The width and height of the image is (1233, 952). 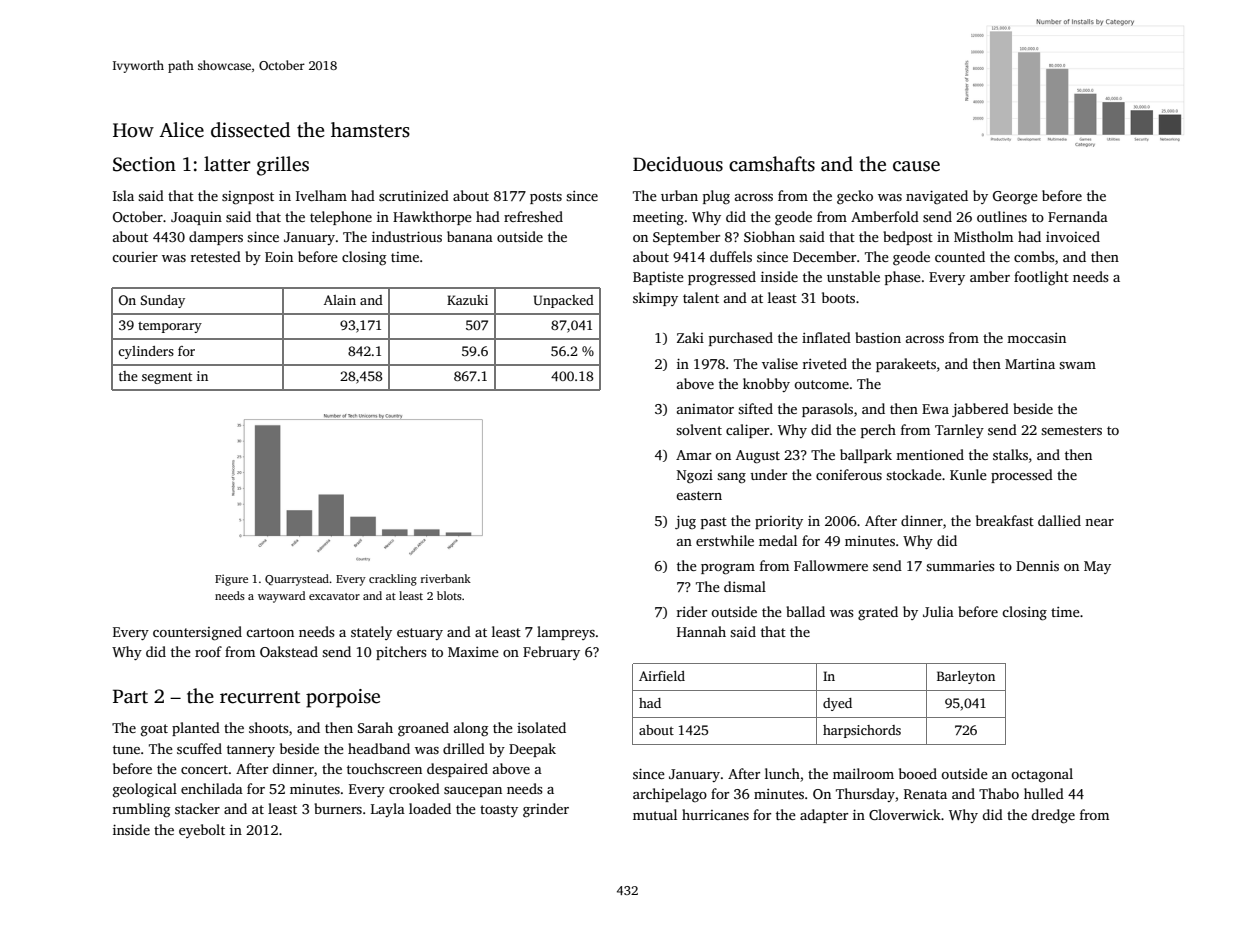 What do you see at coordinates (980, 410) in the image?
I see `jabbered` at bounding box center [980, 410].
